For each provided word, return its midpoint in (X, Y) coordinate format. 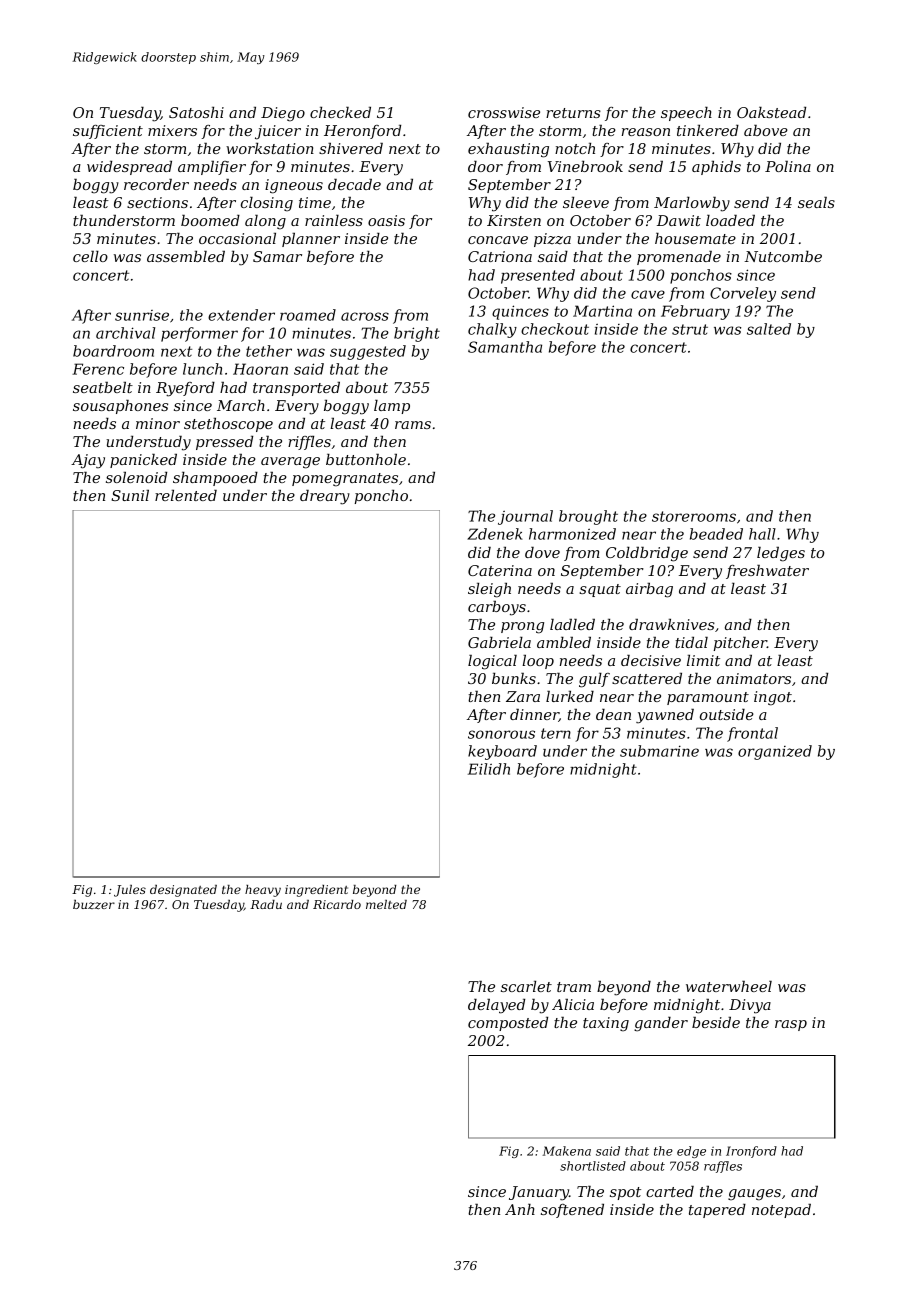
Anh (520, 1209)
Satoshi (196, 112)
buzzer (94, 904)
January (539, 1193)
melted (386, 904)
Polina (788, 166)
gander (661, 1024)
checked (340, 112)
